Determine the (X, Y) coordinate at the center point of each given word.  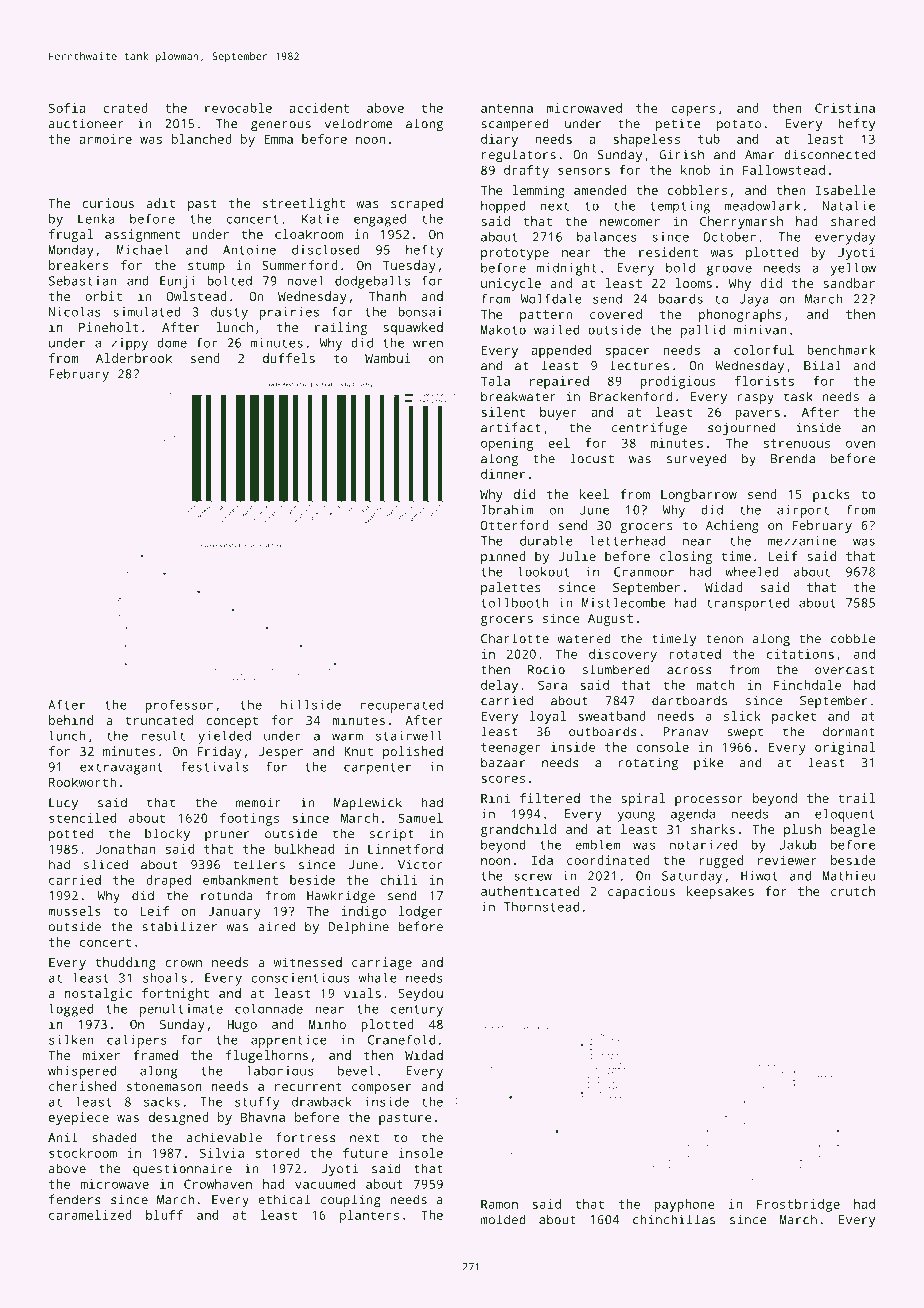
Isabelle (845, 190)
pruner (227, 836)
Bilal (822, 365)
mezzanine (802, 541)
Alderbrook (134, 358)
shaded (114, 1137)
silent (503, 412)
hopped (503, 207)
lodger (421, 912)
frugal (71, 235)
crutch (853, 891)
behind (71, 720)
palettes (511, 588)
